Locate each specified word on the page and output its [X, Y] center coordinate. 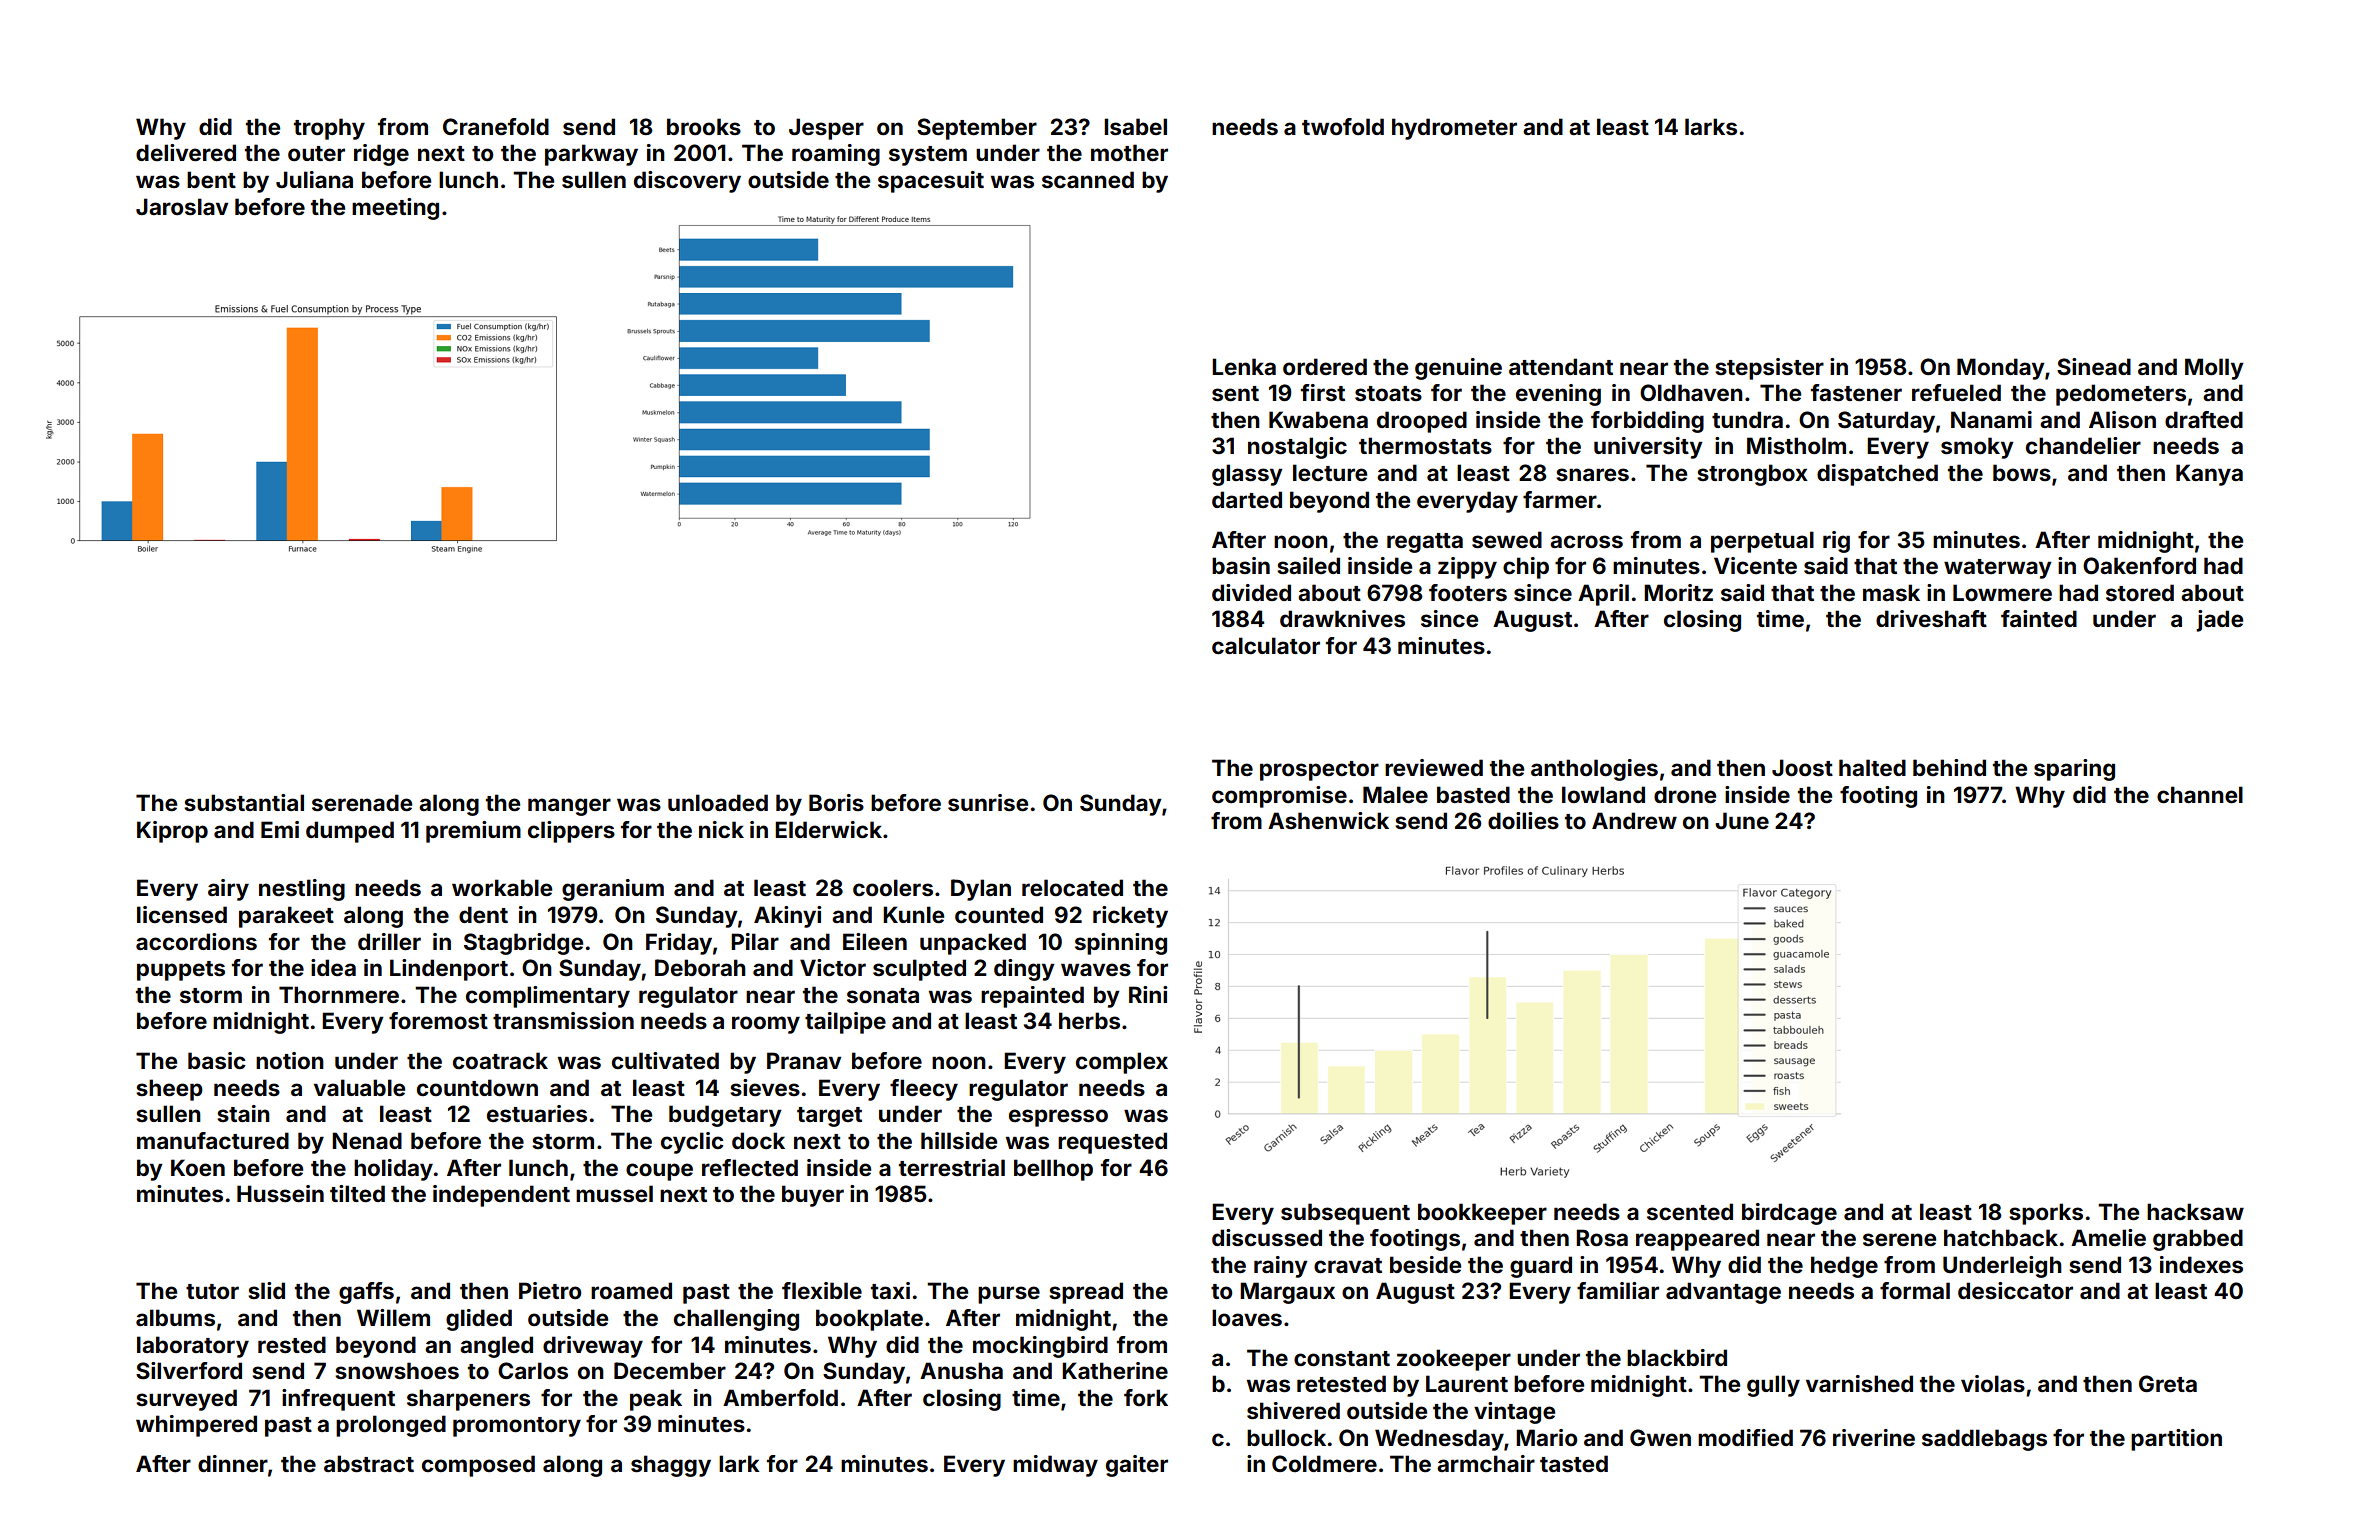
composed [478, 1466]
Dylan [981, 890]
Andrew [1634, 820]
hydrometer [1454, 129]
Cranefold [496, 126]
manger [569, 807]
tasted [1574, 1464]
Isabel [1135, 127]
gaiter [1137, 1466]
